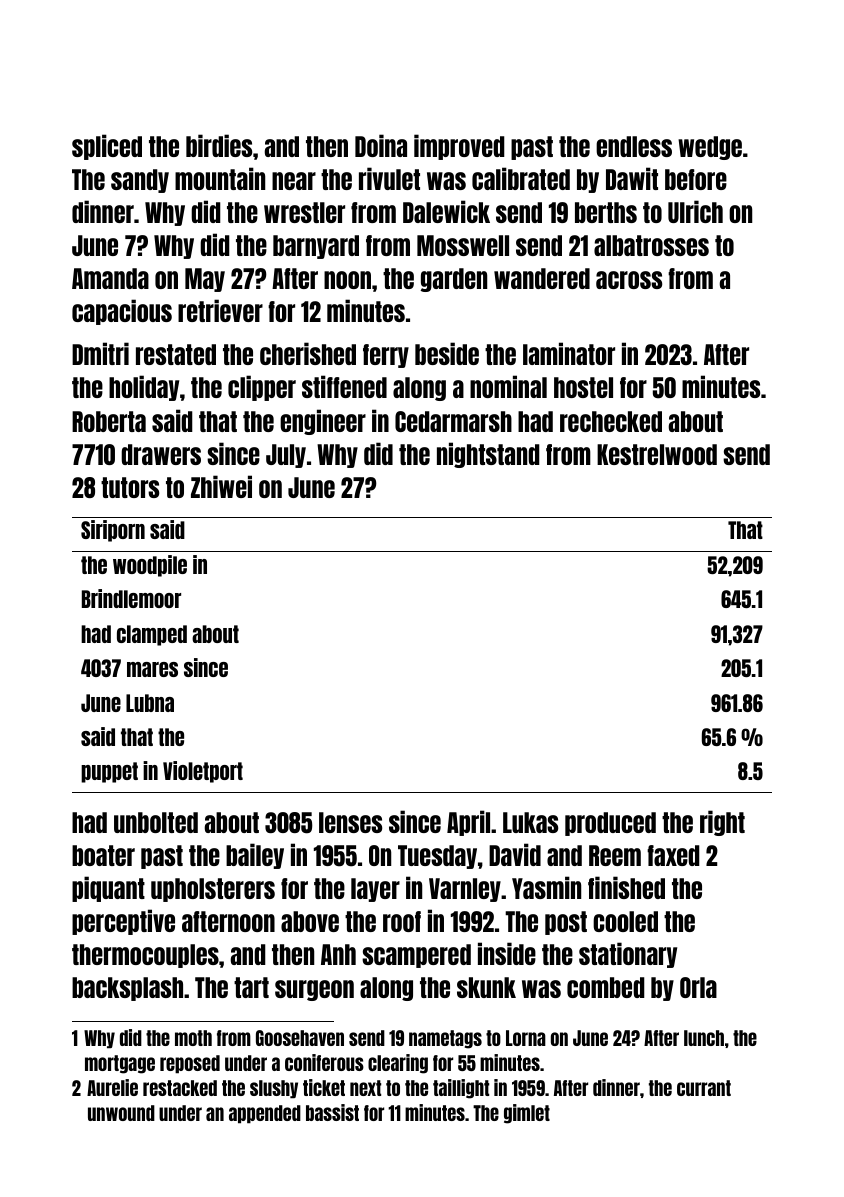 This image has width=844, height=1197. Describe the element at coordinates (657, 454) in the image. I see `Kestrelwood` at that location.
